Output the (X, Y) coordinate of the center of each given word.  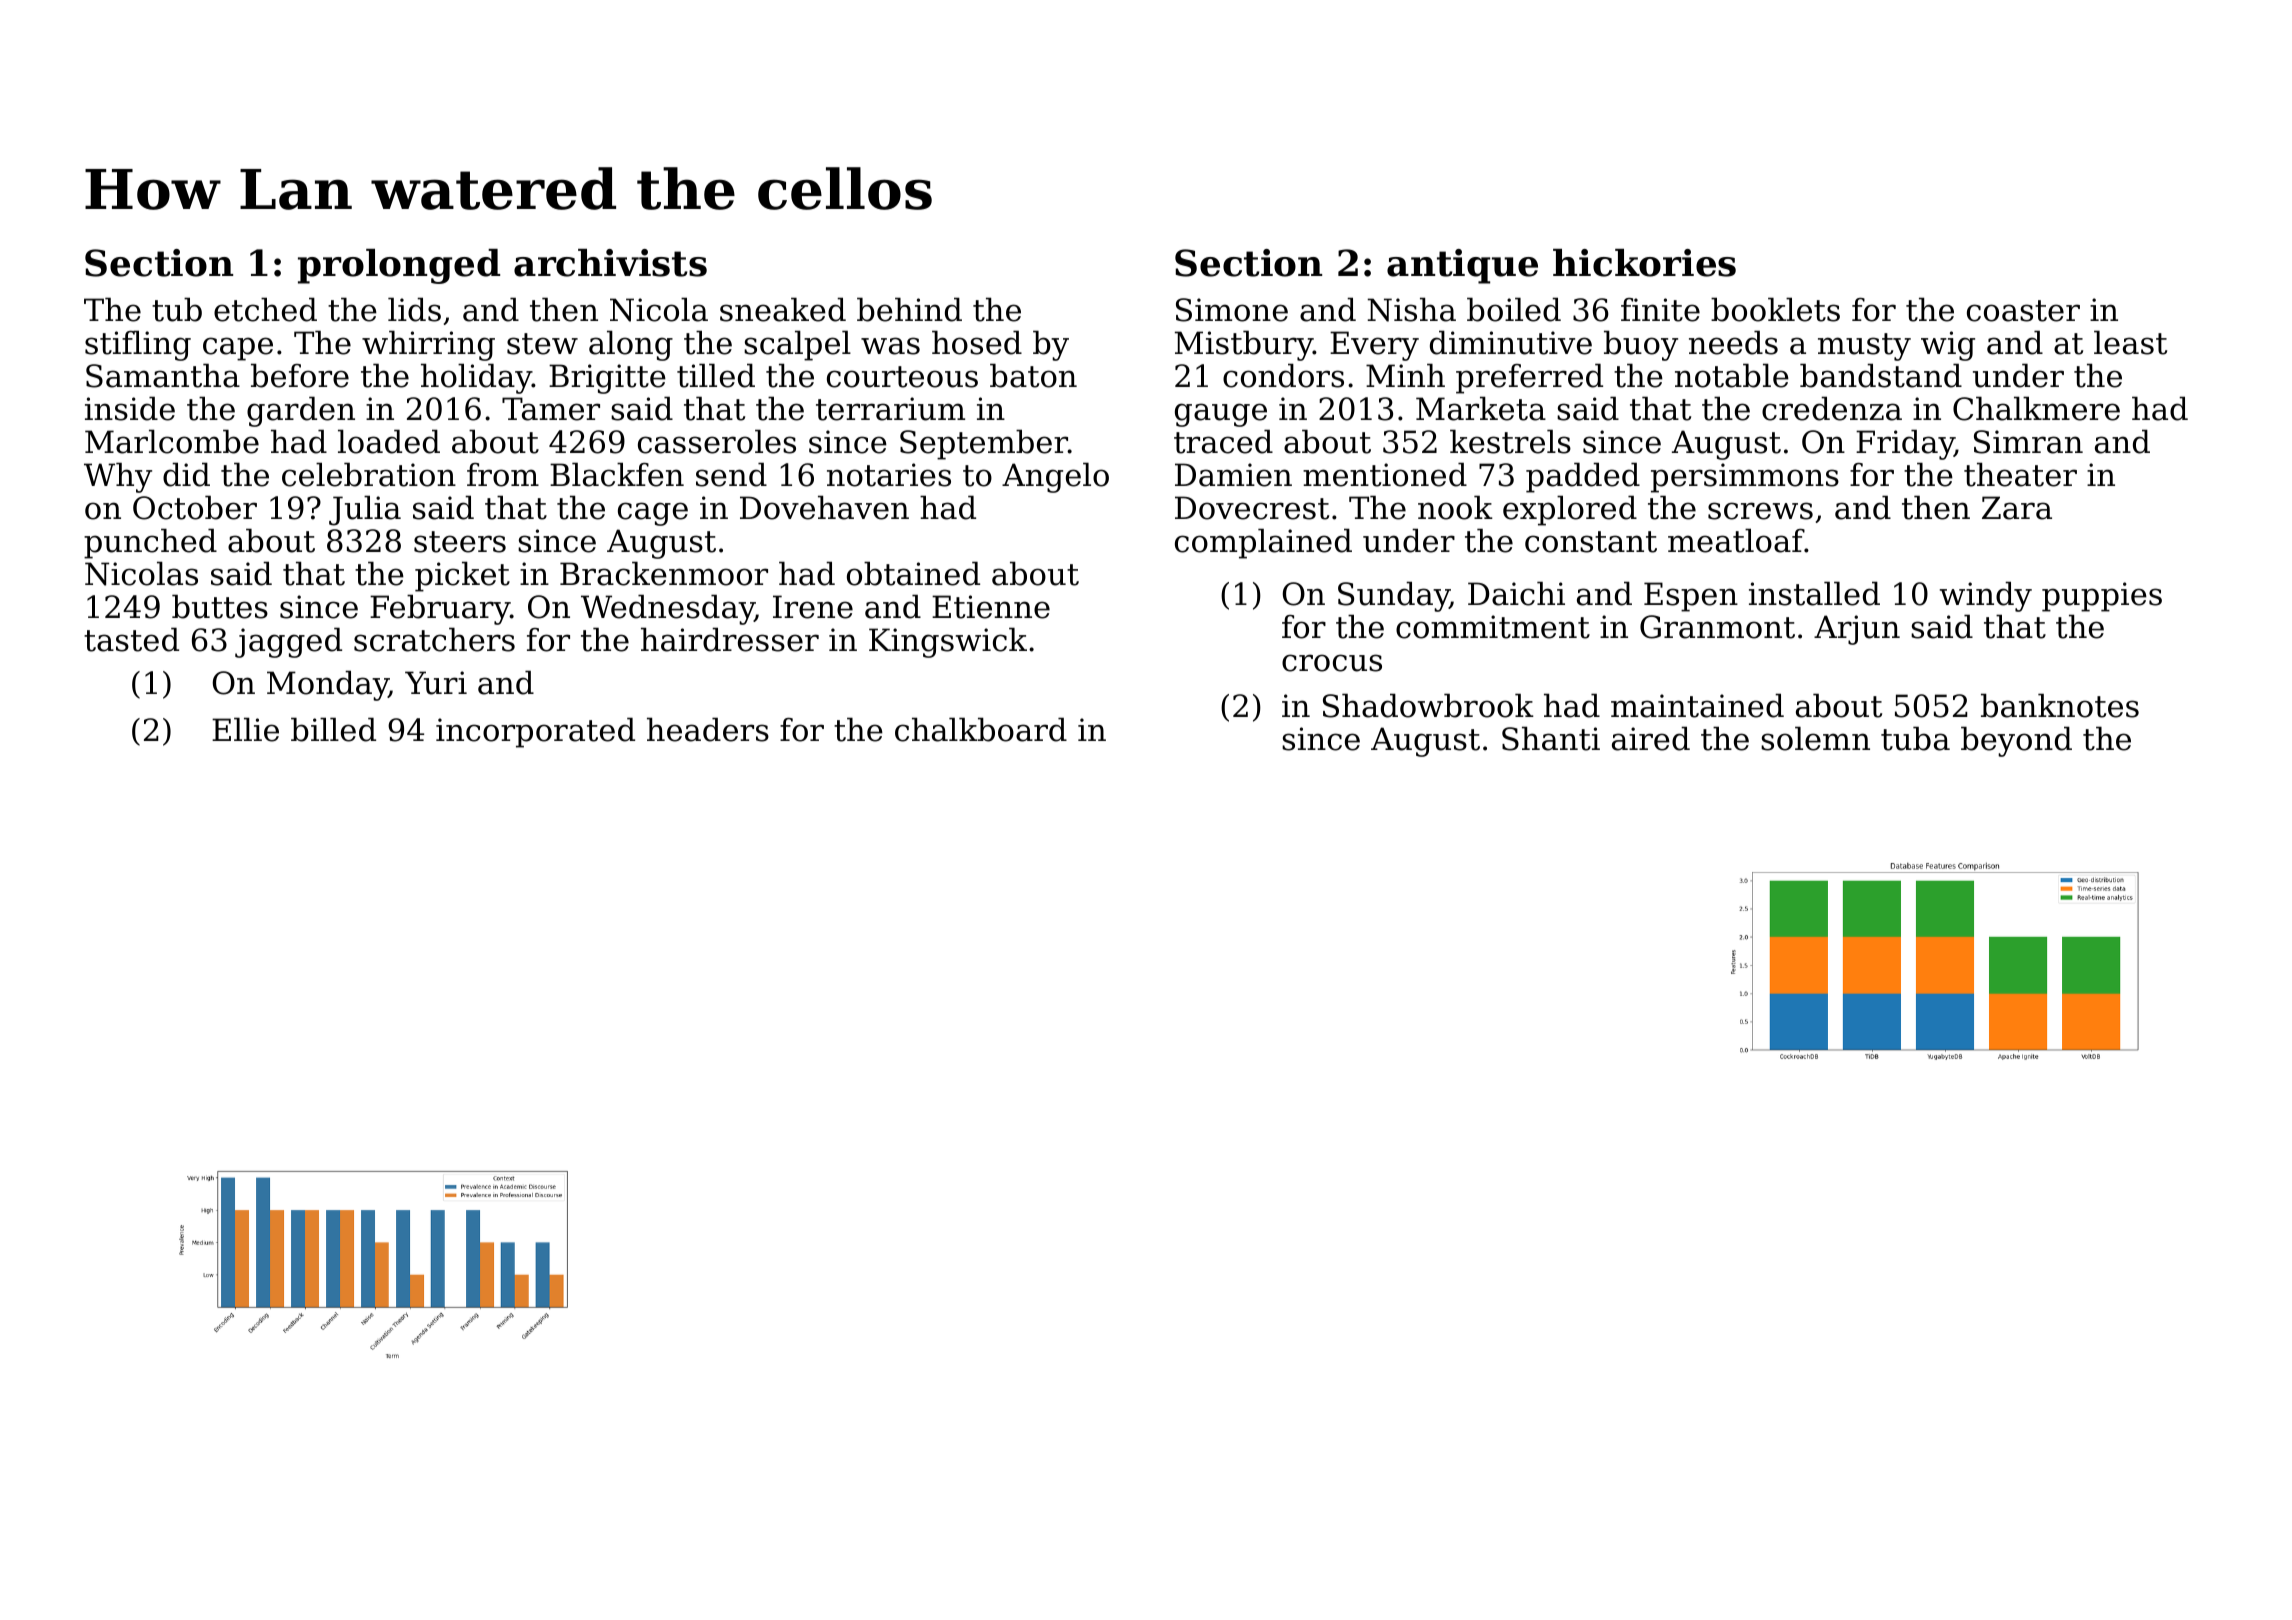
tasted (131, 639)
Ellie (245, 729)
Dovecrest (1252, 508)
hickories (1644, 263)
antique (1462, 266)
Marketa (1481, 408)
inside (130, 408)
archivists (610, 263)
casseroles (717, 441)
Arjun (1857, 630)
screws (1760, 511)
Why (118, 477)
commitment (1493, 627)
